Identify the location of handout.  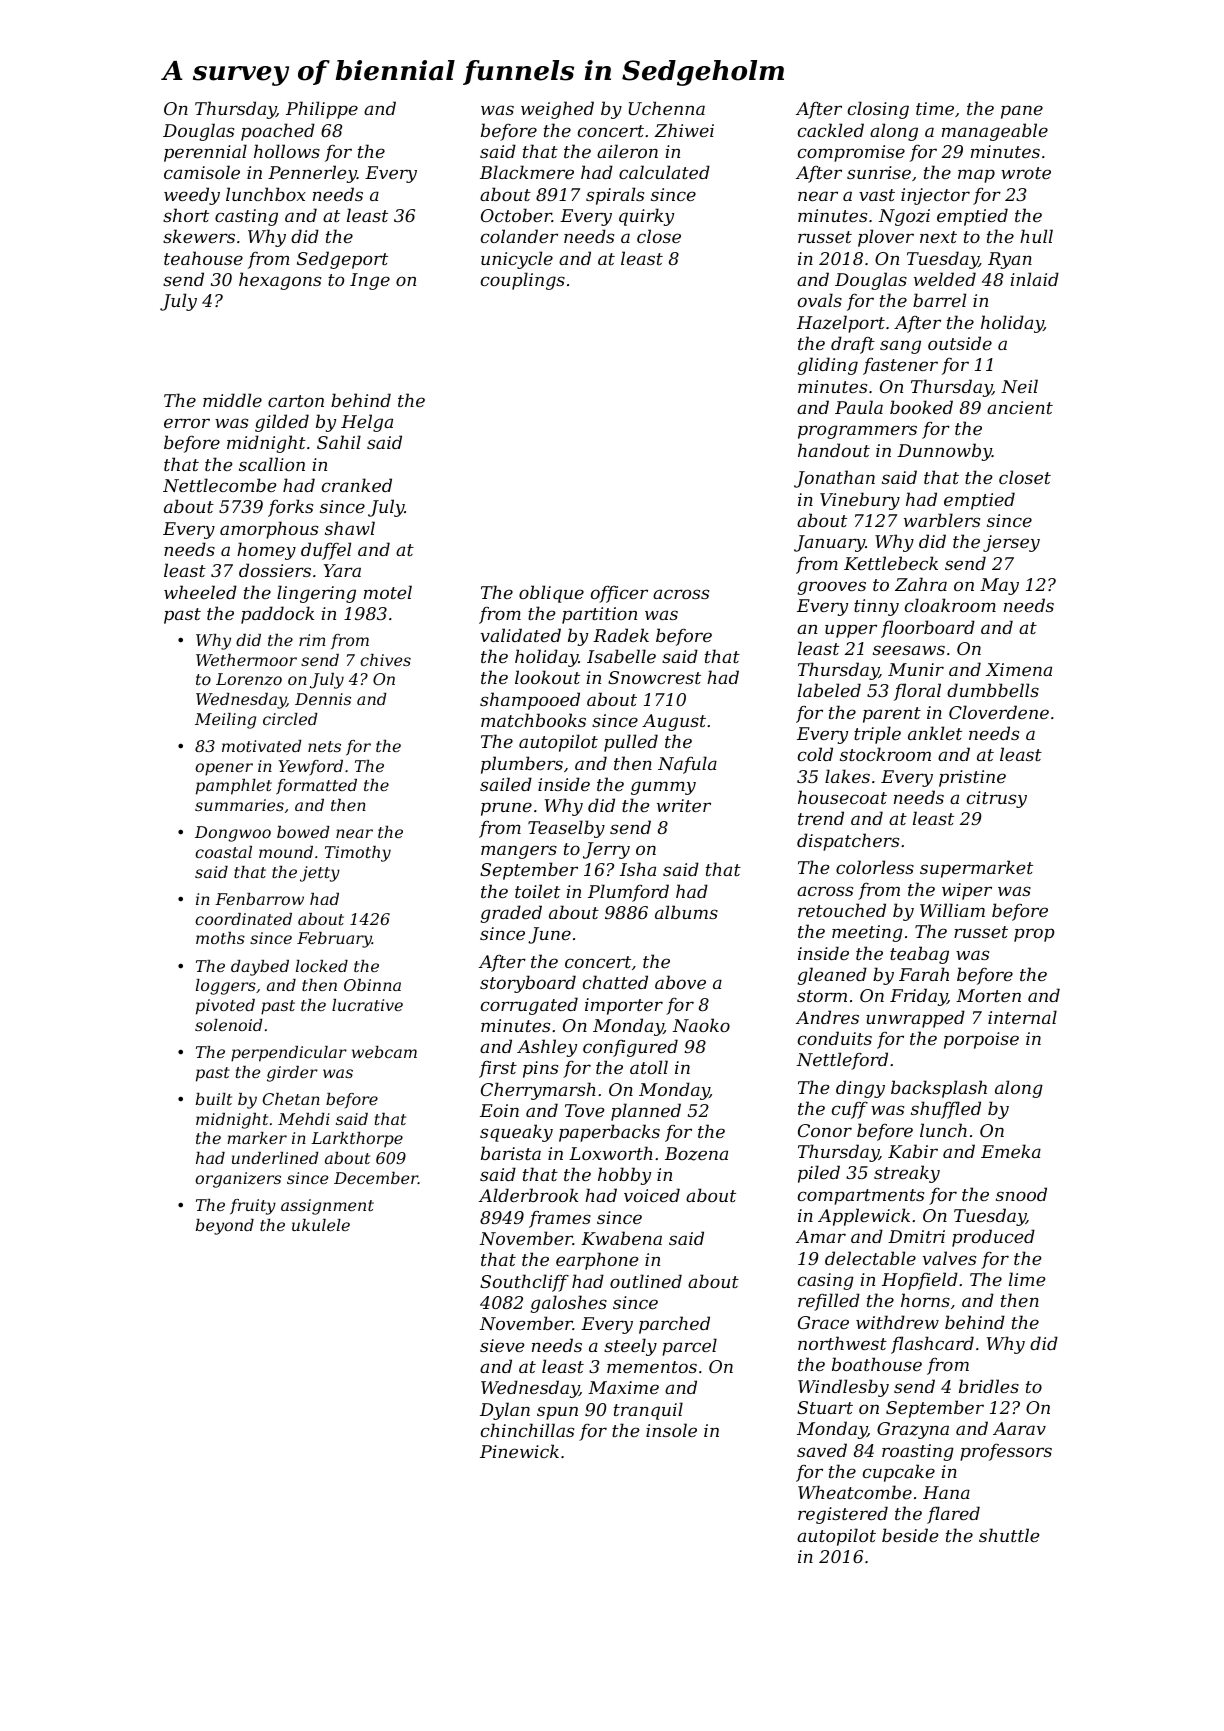
(834, 450).
